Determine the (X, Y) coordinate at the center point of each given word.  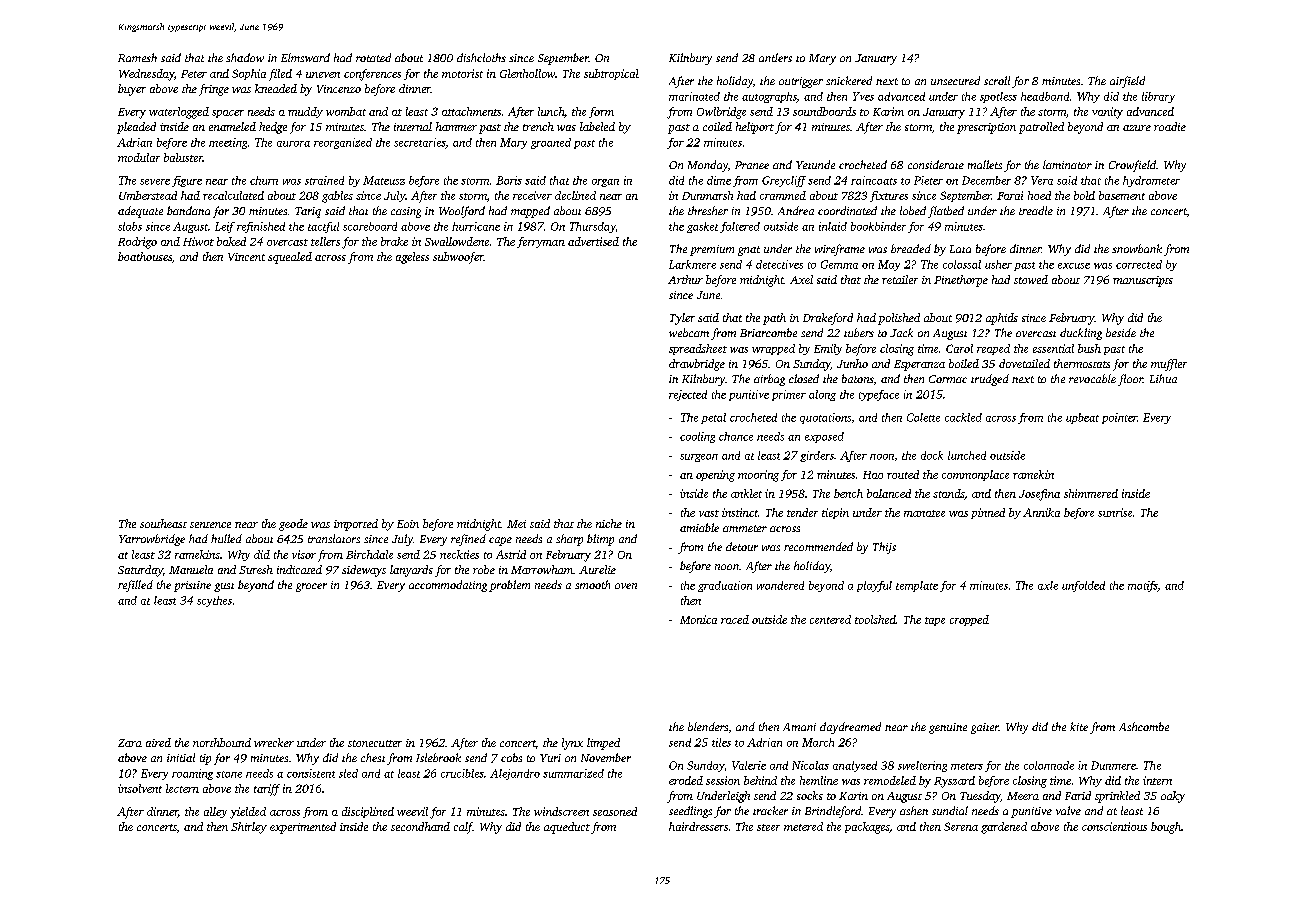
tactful (323, 227)
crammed (783, 195)
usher (998, 264)
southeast (163, 523)
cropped (969, 620)
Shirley (249, 828)
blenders (708, 726)
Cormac (948, 379)
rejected (688, 395)
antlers (775, 57)
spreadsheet (698, 349)
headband (1045, 96)
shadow (245, 57)
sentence (210, 525)
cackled (963, 417)
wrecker (274, 742)
